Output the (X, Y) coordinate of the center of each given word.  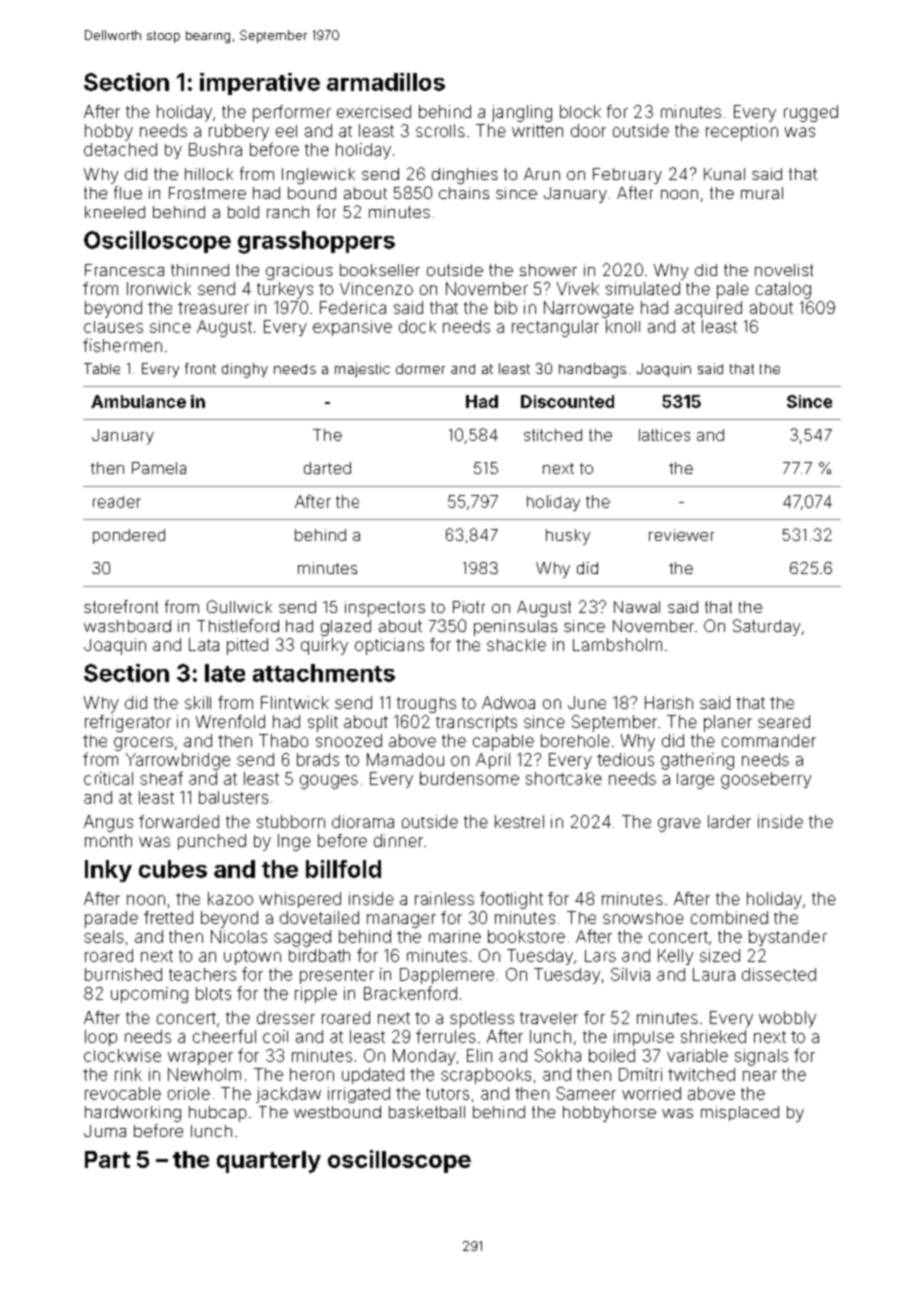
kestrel (519, 821)
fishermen (122, 345)
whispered (300, 900)
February (627, 176)
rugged (811, 113)
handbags (592, 370)
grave (679, 825)
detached (120, 149)
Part (107, 1159)
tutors (447, 1094)
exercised (374, 111)
